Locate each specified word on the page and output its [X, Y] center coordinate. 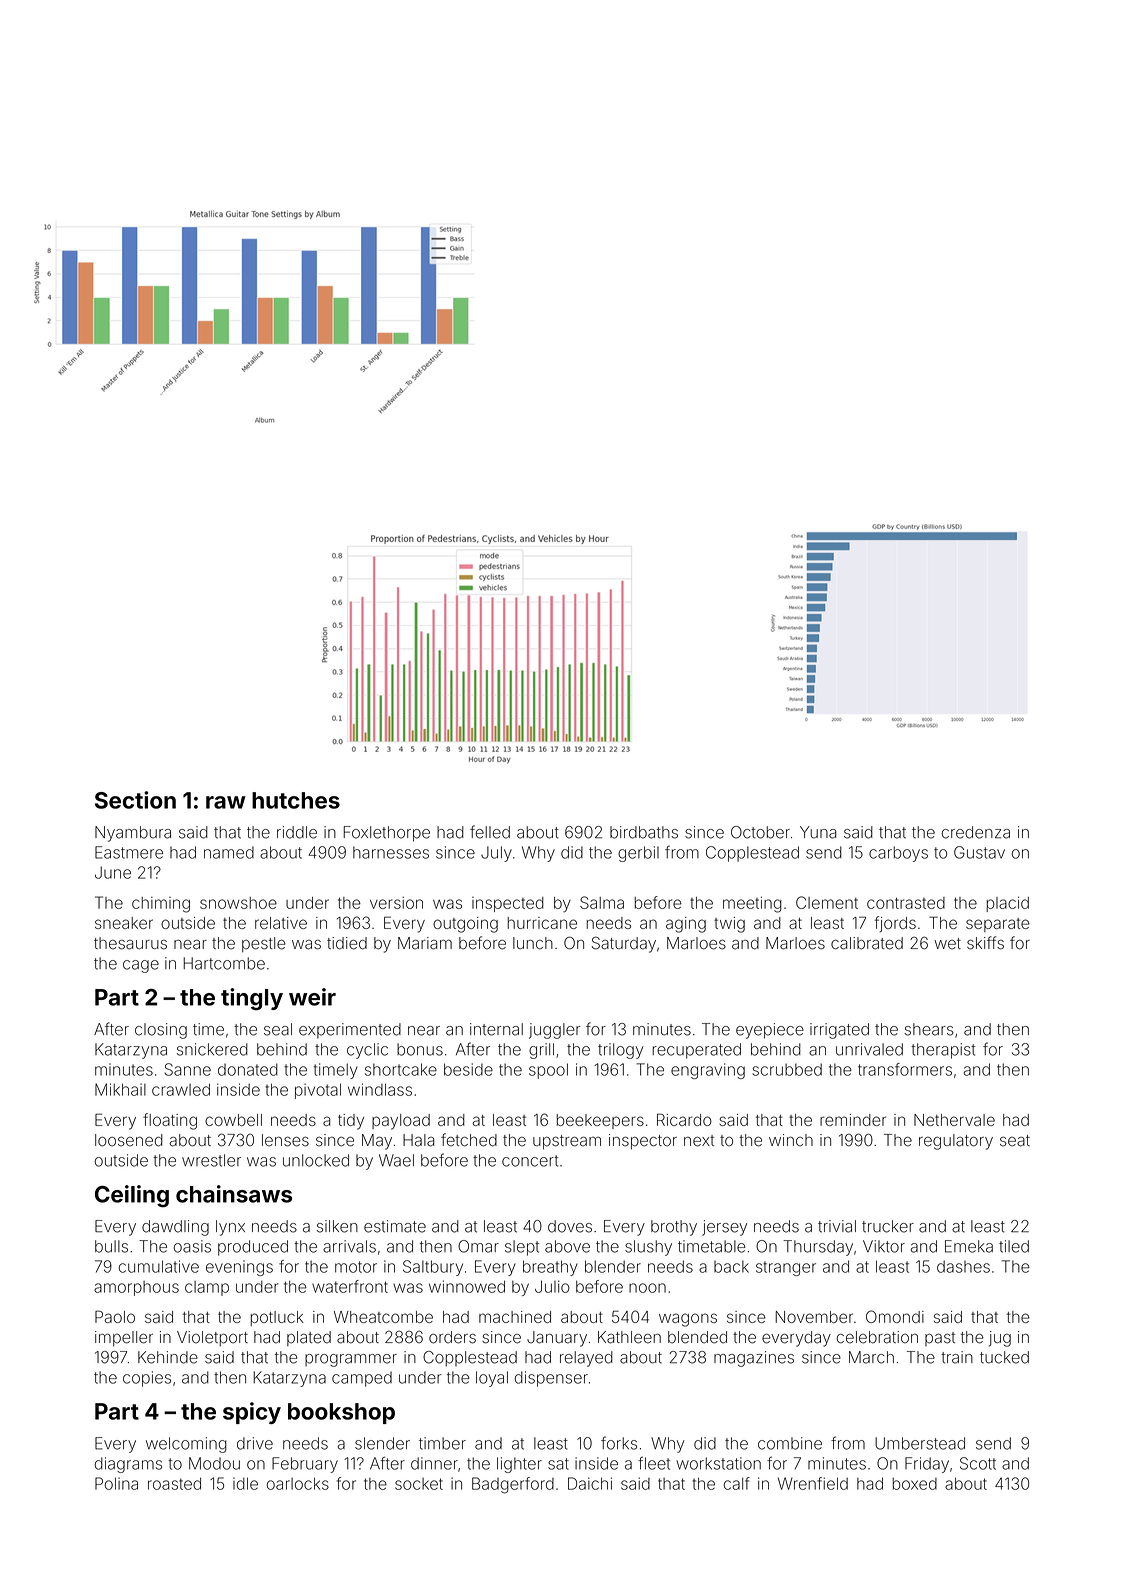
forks [619, 1443]
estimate [395, 1226]
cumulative [159, 1266]
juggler [554, 1031]
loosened [129, 1140]
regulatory [956, 1142]
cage [141, 966]
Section [135, 800]
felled [490, 832]
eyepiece [770, 1031]
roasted [174, 1483]
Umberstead [920, 1443]
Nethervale [954, 1120]
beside [468, 1069]
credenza [975, 832]
